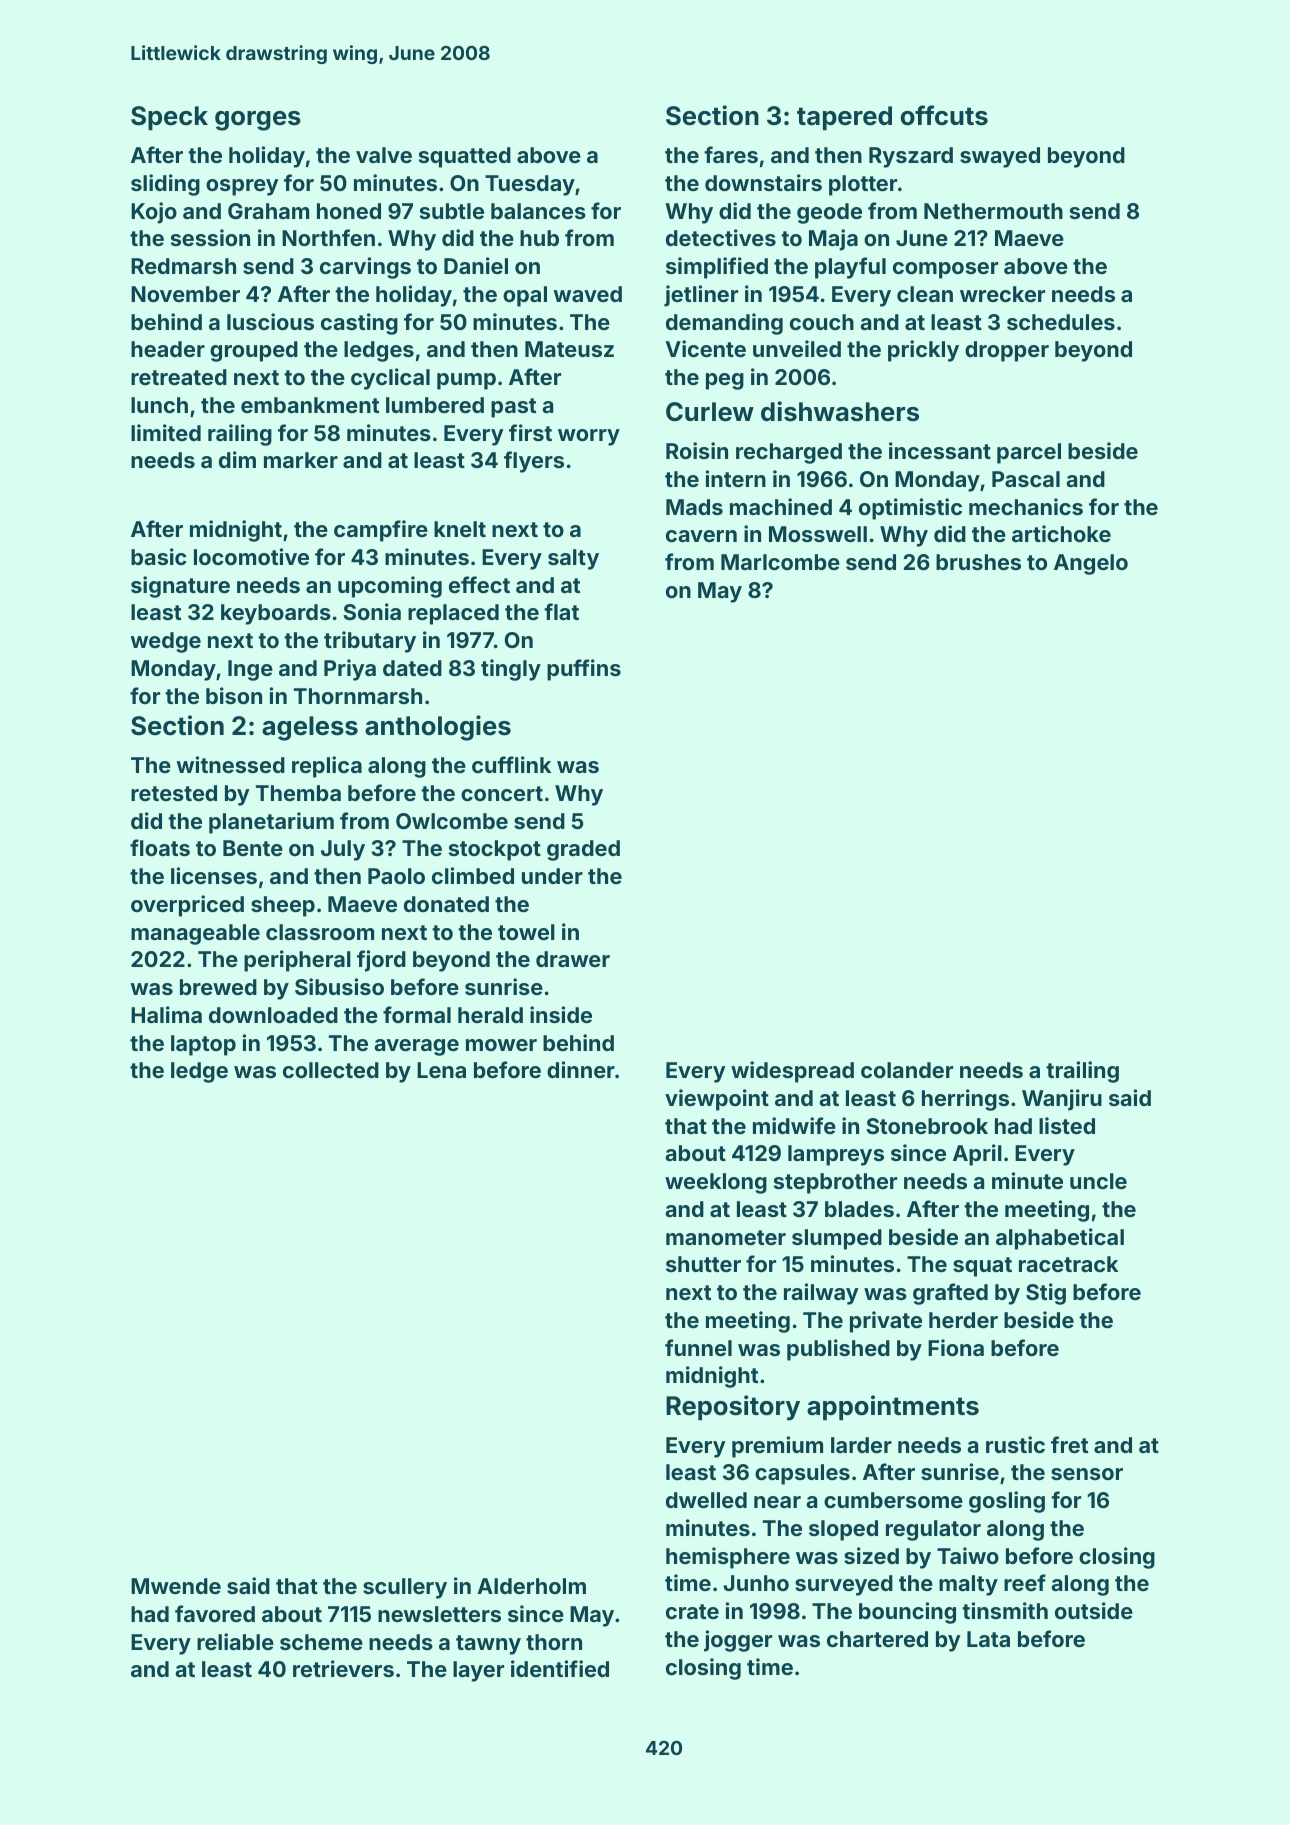  I want to click on Mwende, so click(176, 1586).
